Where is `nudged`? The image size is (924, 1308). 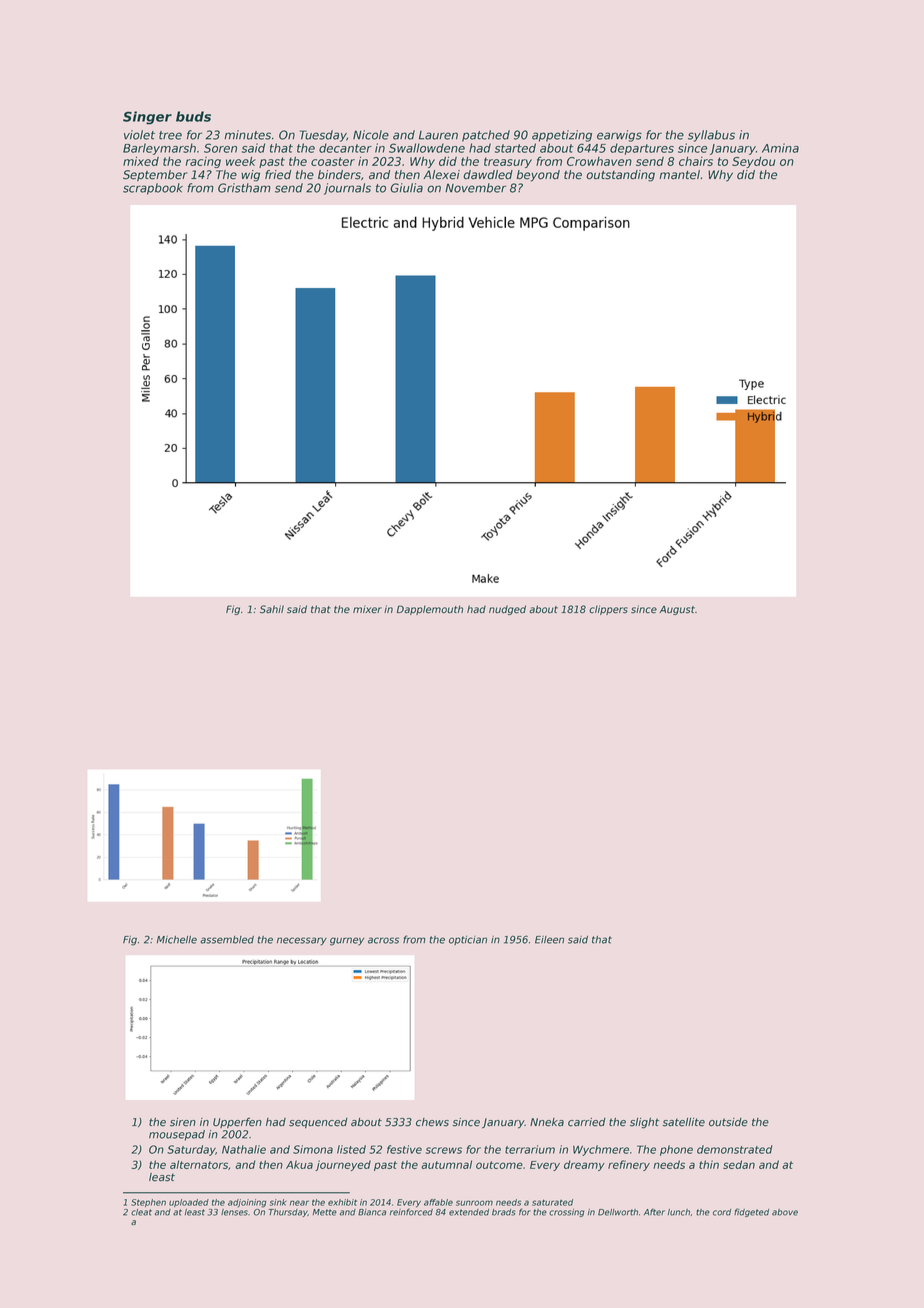
nudged is located at coordinates (507, 610).
